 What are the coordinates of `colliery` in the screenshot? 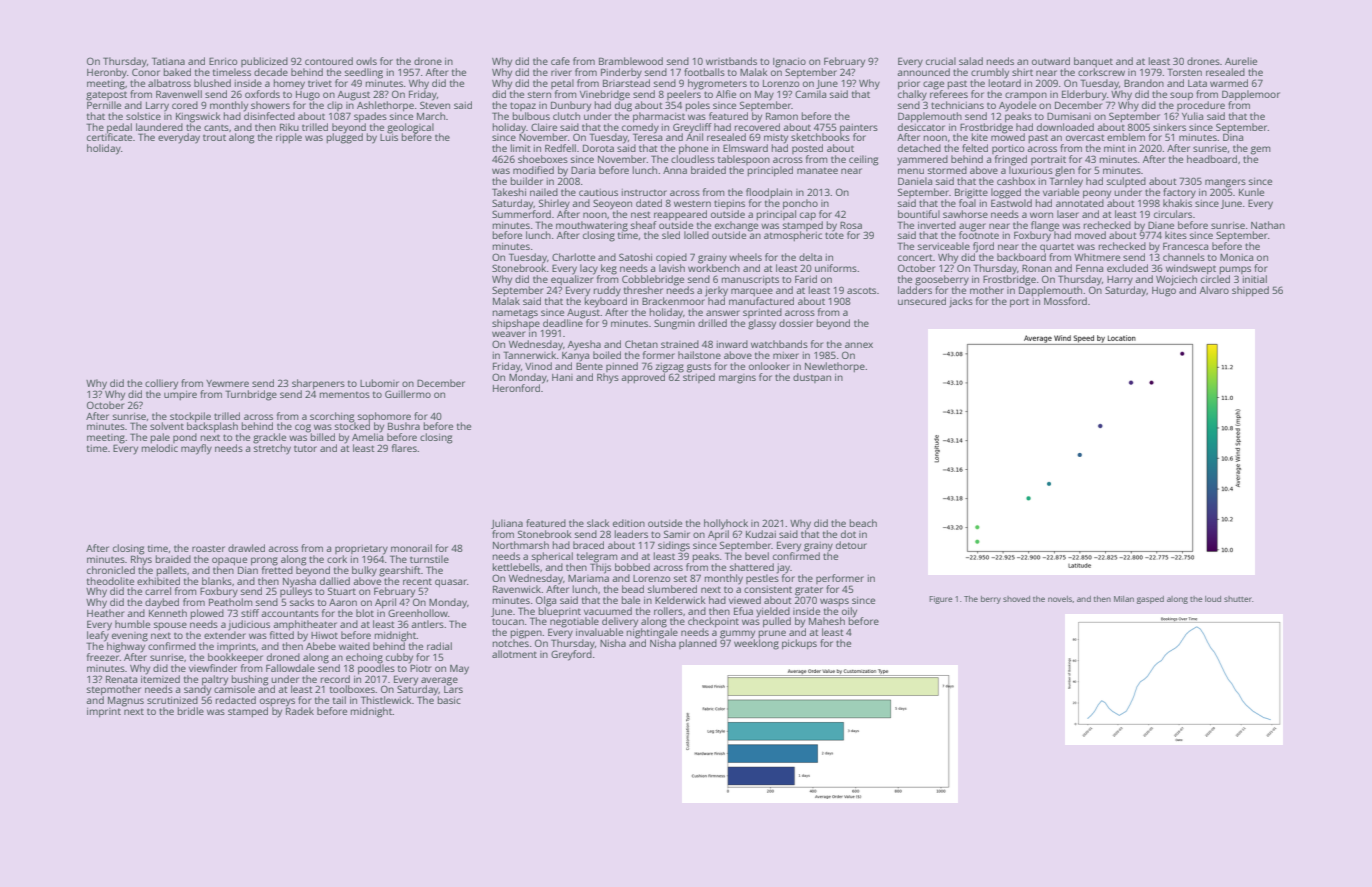 It's located at (161, 384).
